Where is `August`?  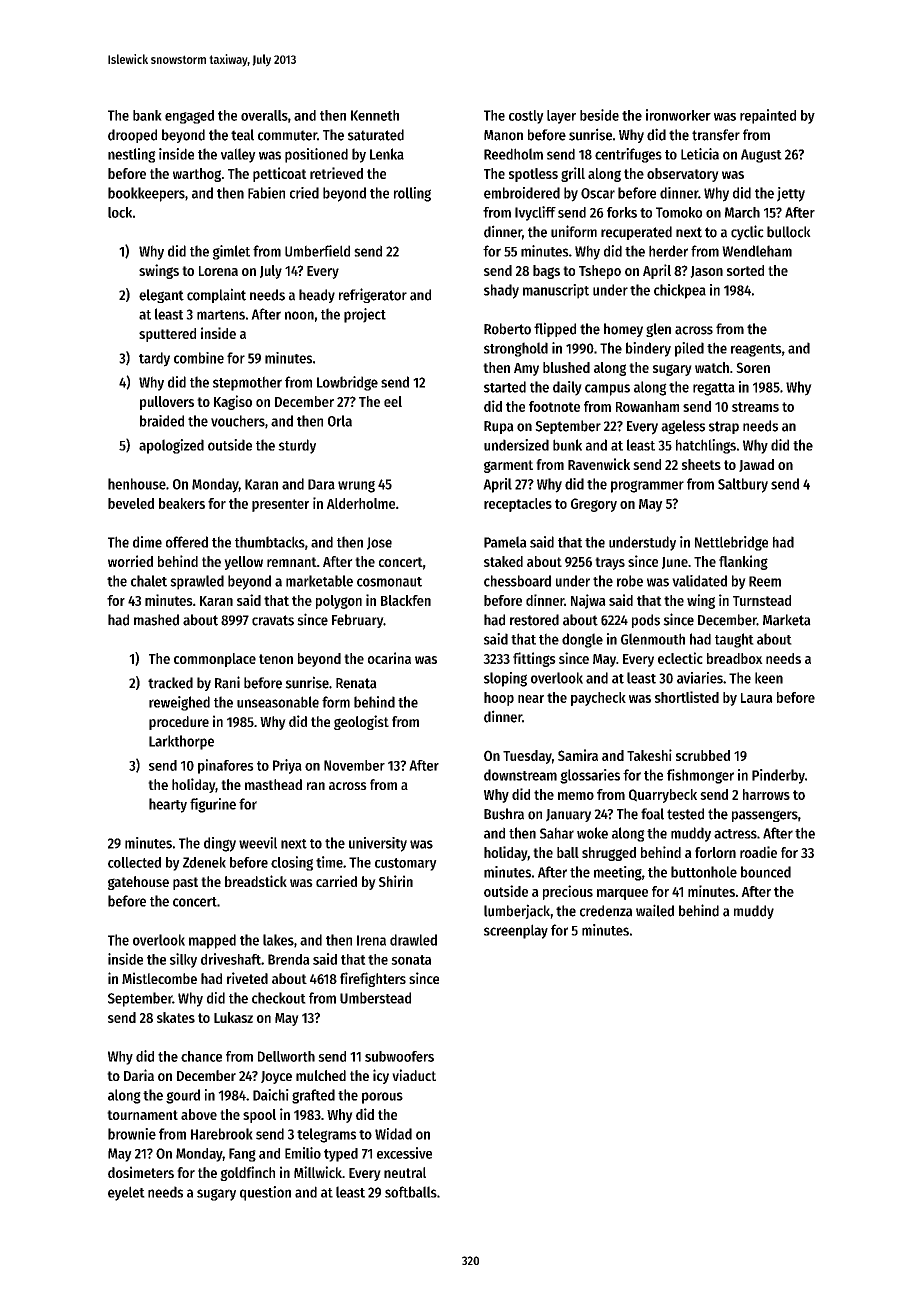 August is located at coordinates (761, 156).
